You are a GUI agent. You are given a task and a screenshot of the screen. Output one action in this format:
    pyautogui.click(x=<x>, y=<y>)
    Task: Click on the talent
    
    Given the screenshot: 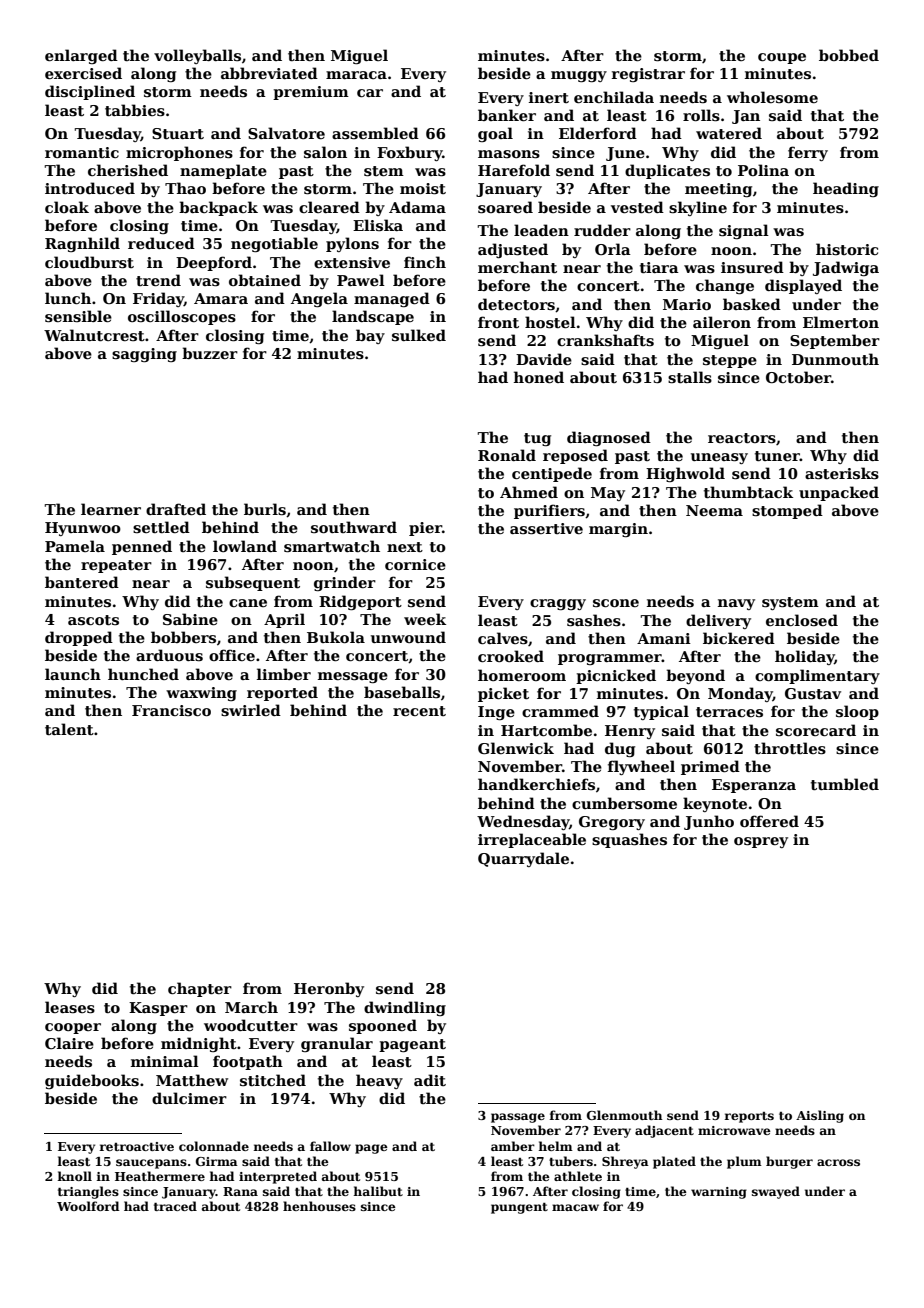 What is the action you would take?
    pyautogui.click(x=69, y=729)
